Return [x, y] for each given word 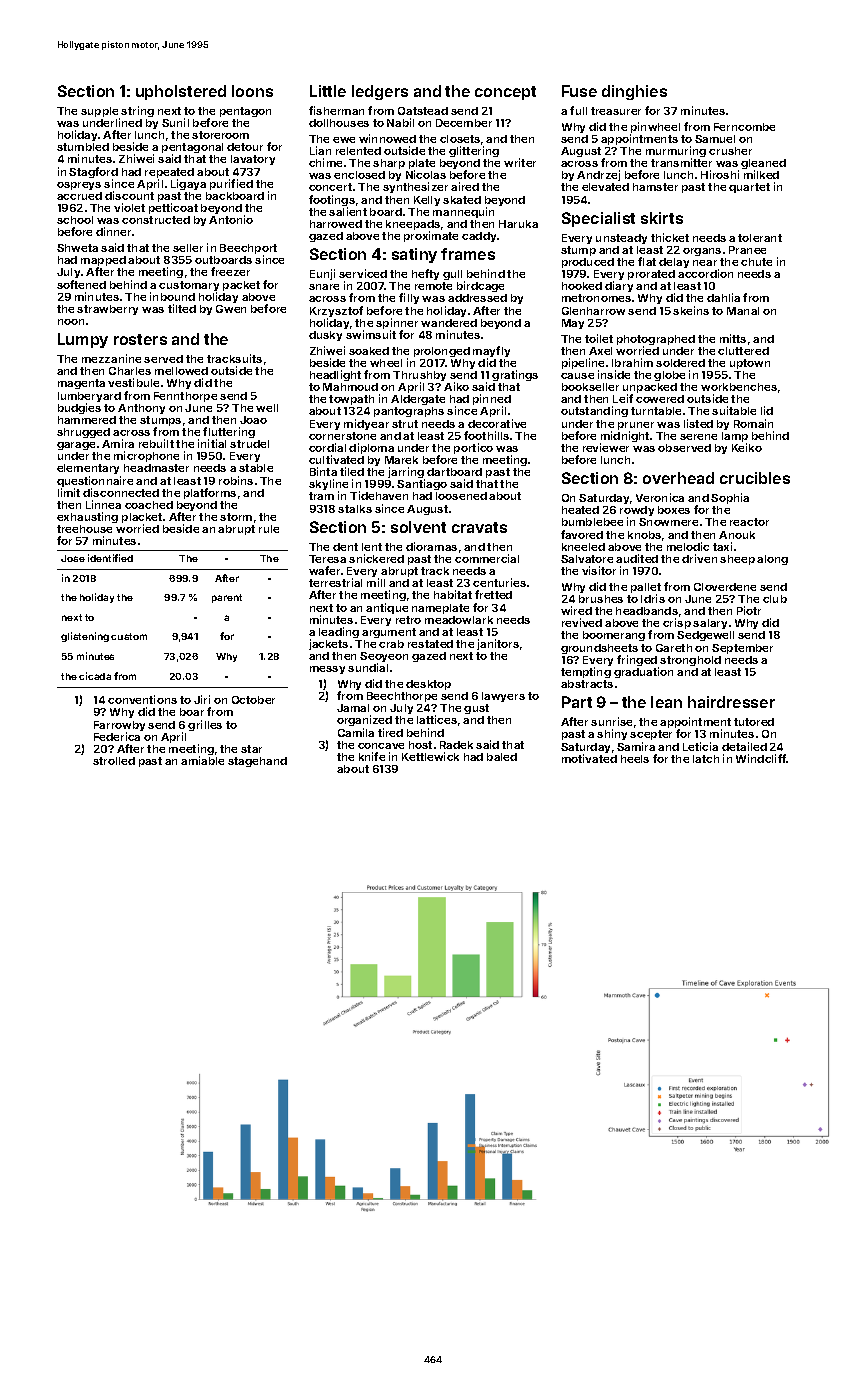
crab [391, 644]
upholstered [181, 92]
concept [505, 93]
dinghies [634, 92]
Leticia [700, 746]
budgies [79, 408]
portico [473, 448]
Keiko [747, 447]
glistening [85, 637]
